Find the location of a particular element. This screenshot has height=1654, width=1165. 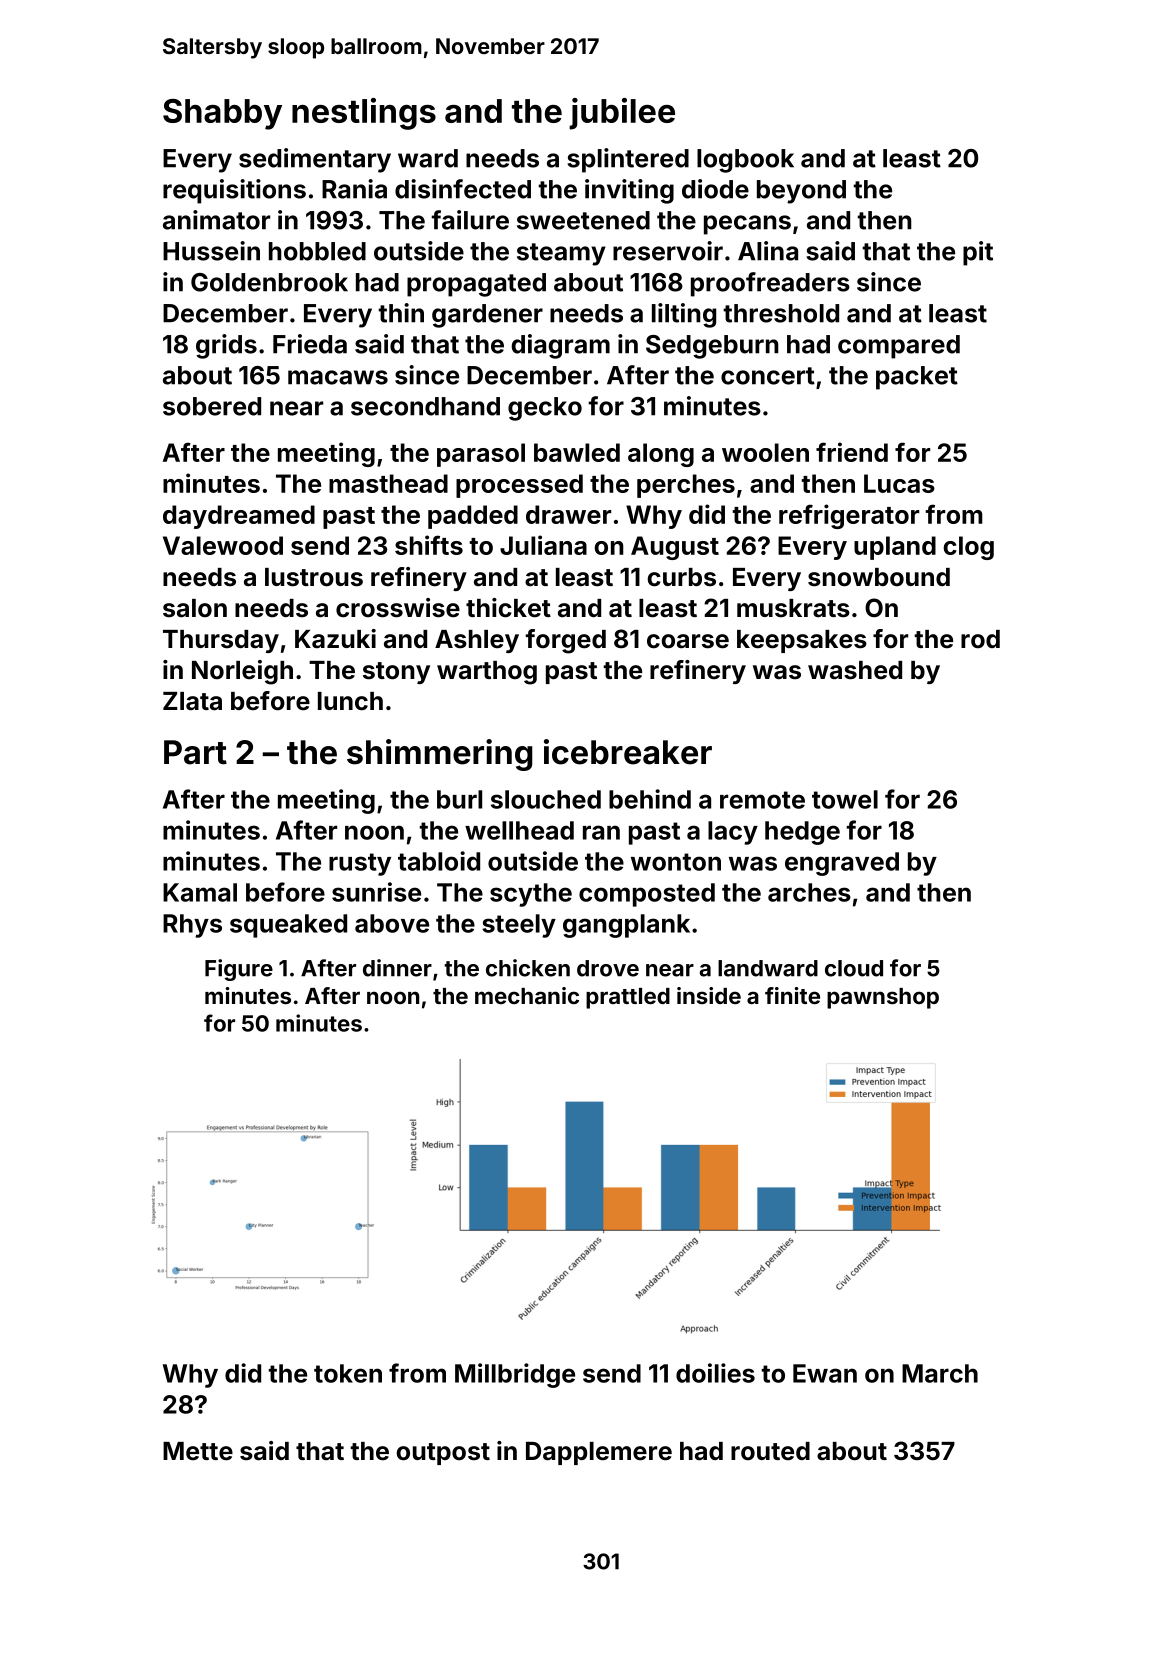

Frieda is located at coordinates (310, 344).
